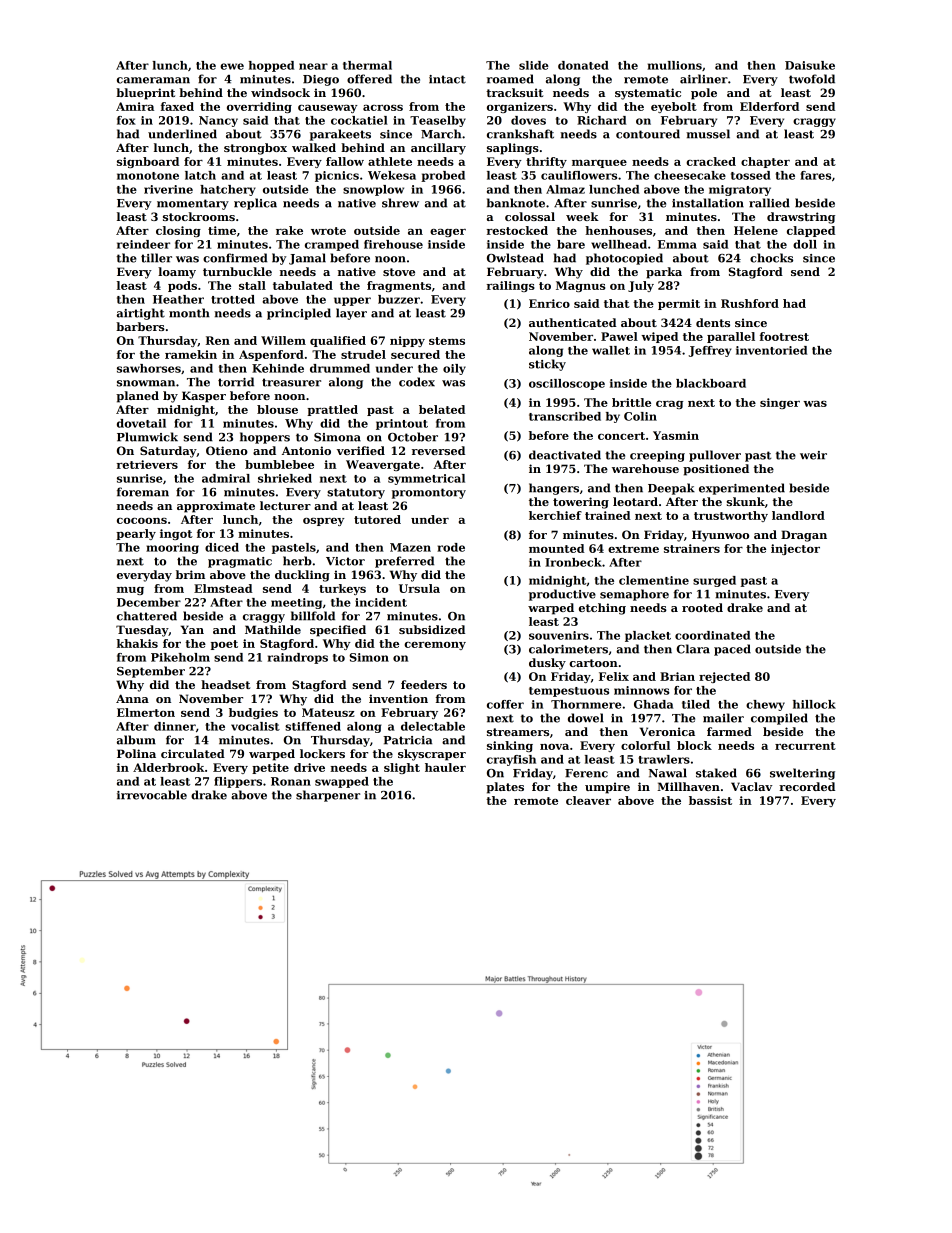  Describe the element at coordinates (146, 383) in the page. I see `snowman` at that location.
